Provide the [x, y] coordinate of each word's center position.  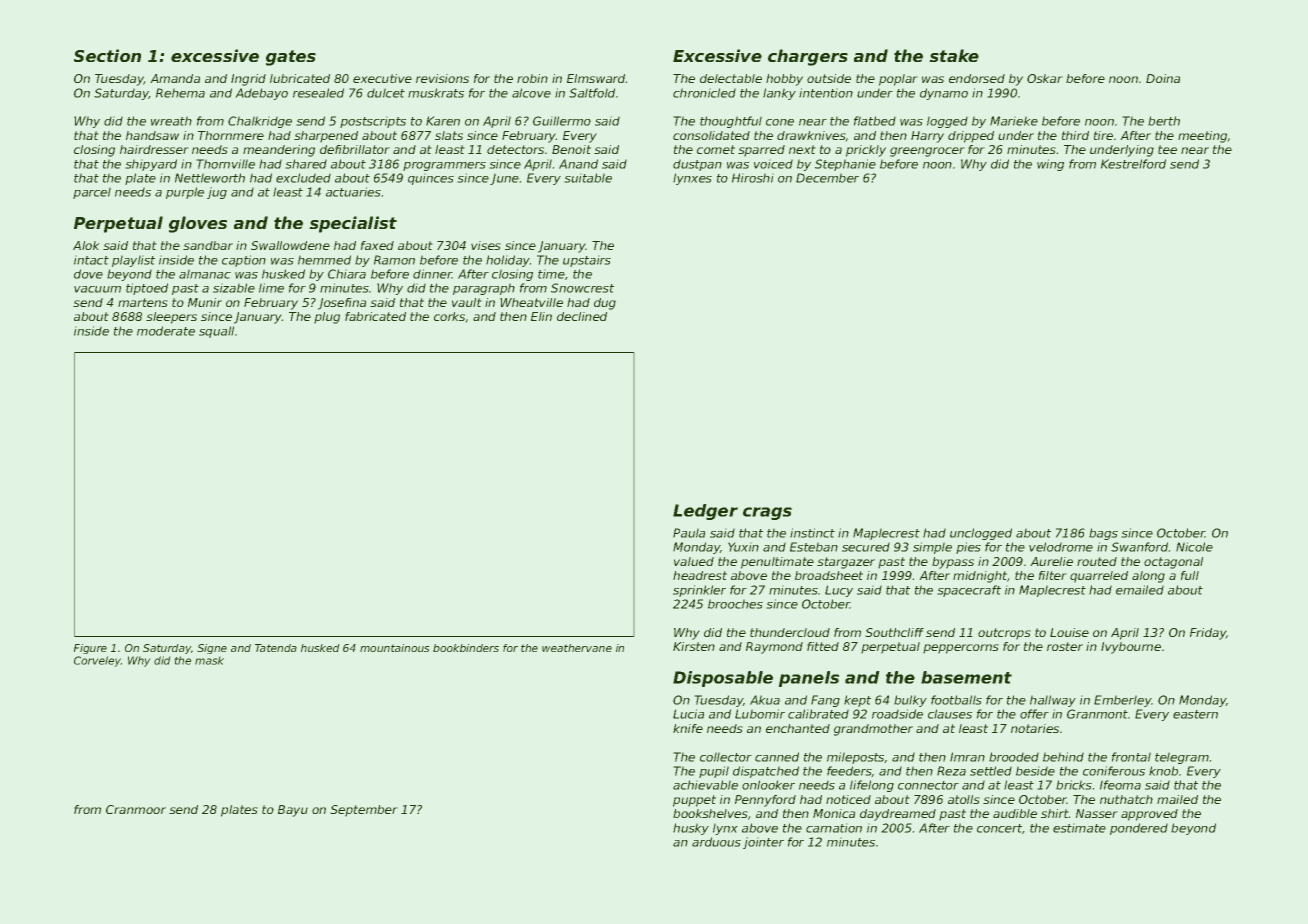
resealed [318, 93]
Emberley [1123, 701]
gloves [198, 224]
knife [688, 728]
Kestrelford [1133, 164]
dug [605, 304]
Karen [443, 121]
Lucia [688, 714]
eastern [1195, 714]
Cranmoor [136, 809]
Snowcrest [582, 288]
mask [209, 661]
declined [582, 316]
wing [1050, 165]
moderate [166, 331]
